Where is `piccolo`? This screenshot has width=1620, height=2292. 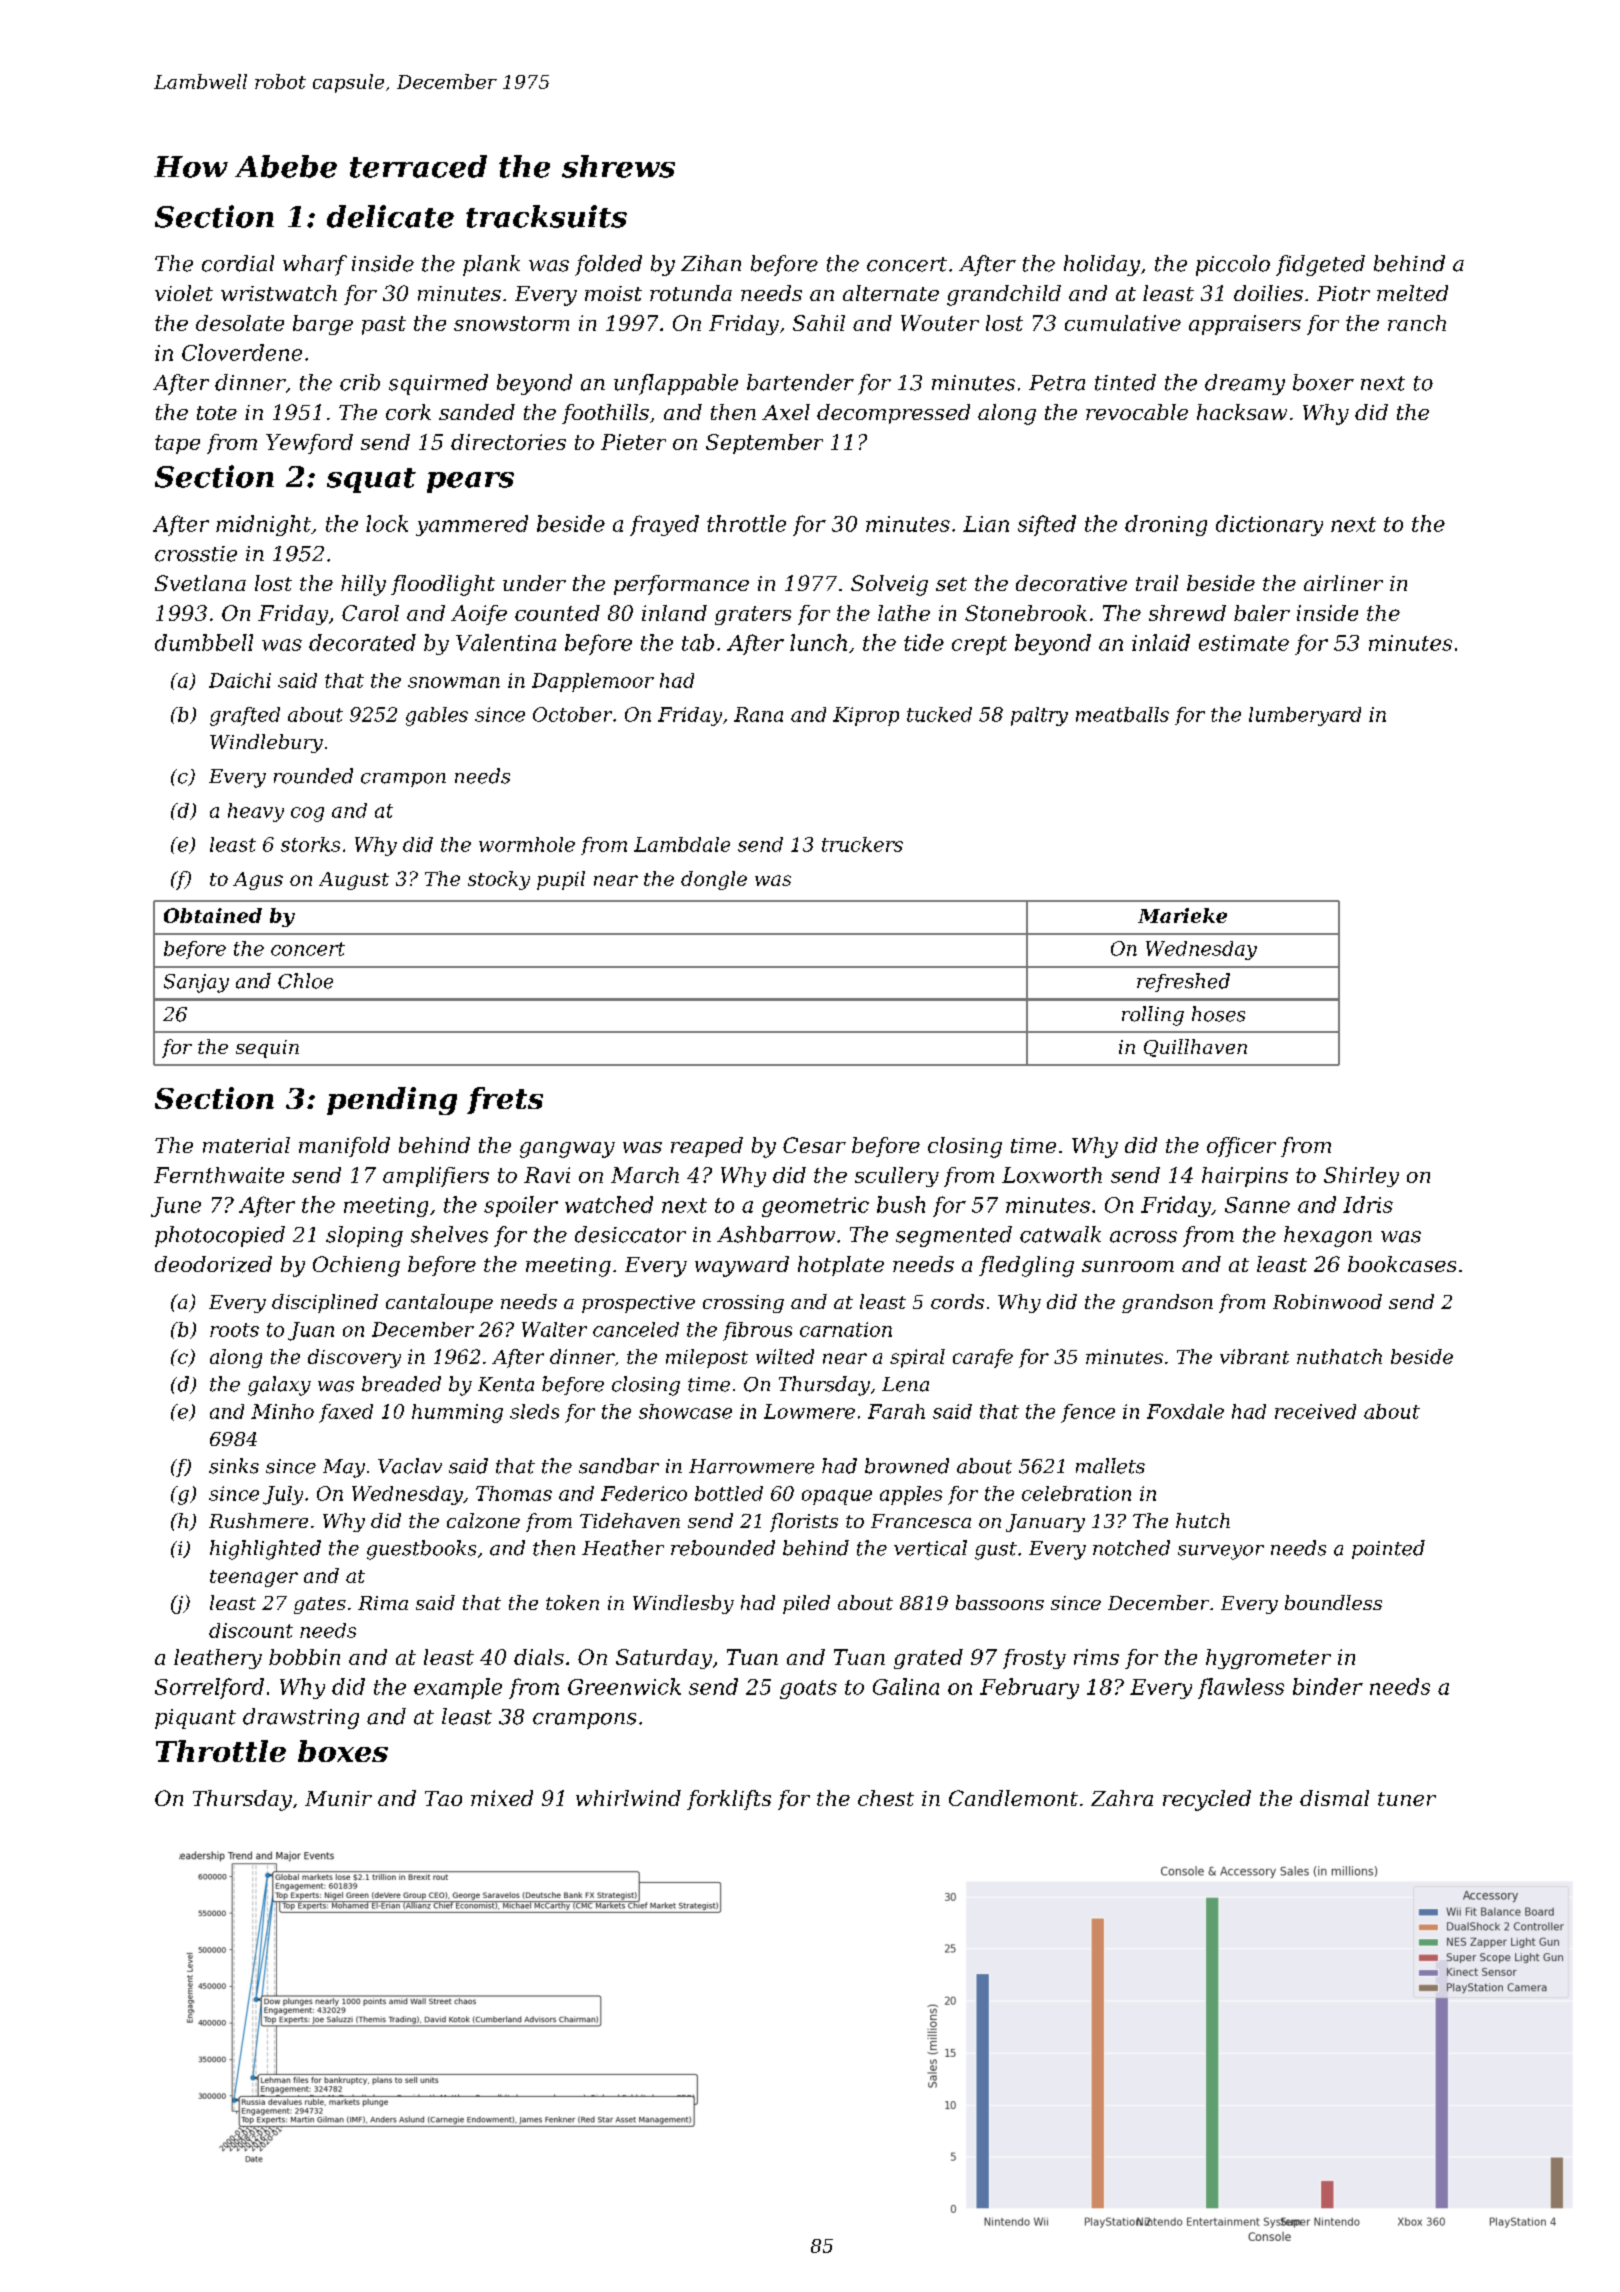 piccolo is located at coordinates (1233, 265).
